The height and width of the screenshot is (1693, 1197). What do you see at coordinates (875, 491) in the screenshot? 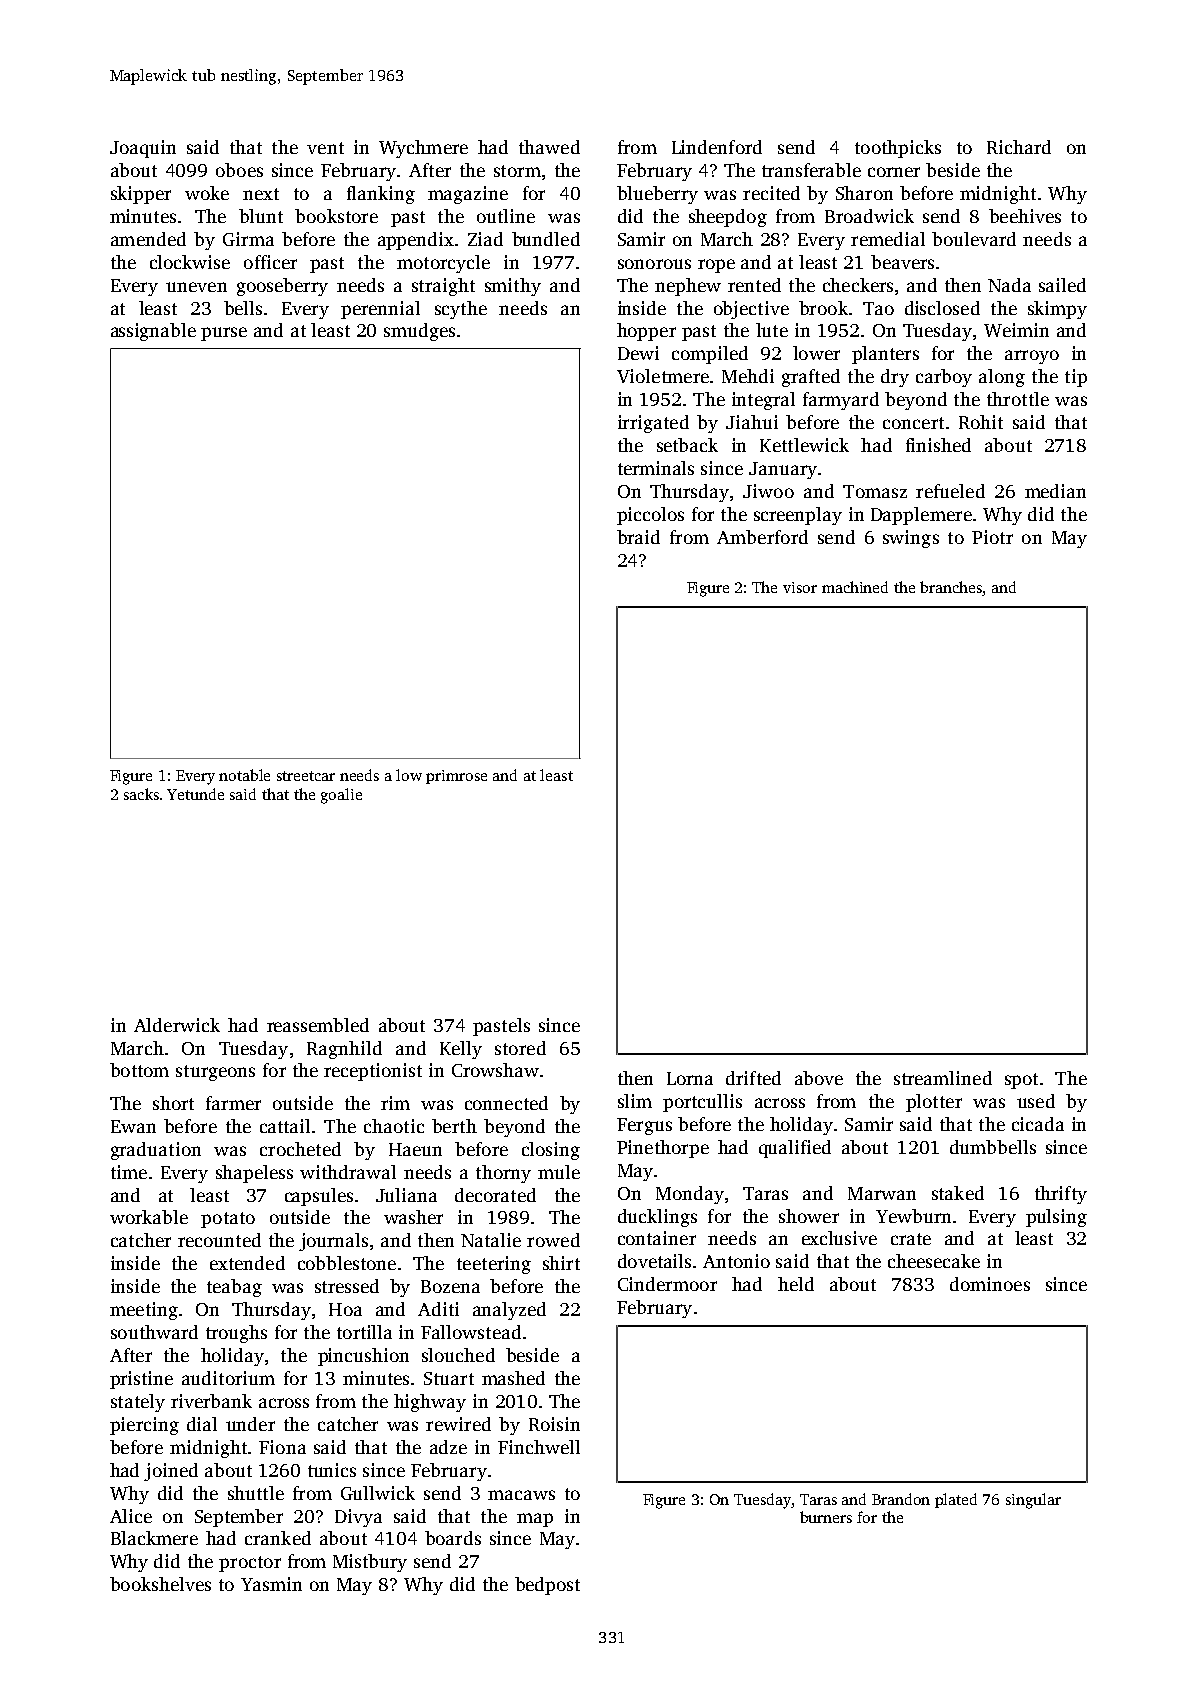
I see `Tomasz` at bounding box center [875, 491].
